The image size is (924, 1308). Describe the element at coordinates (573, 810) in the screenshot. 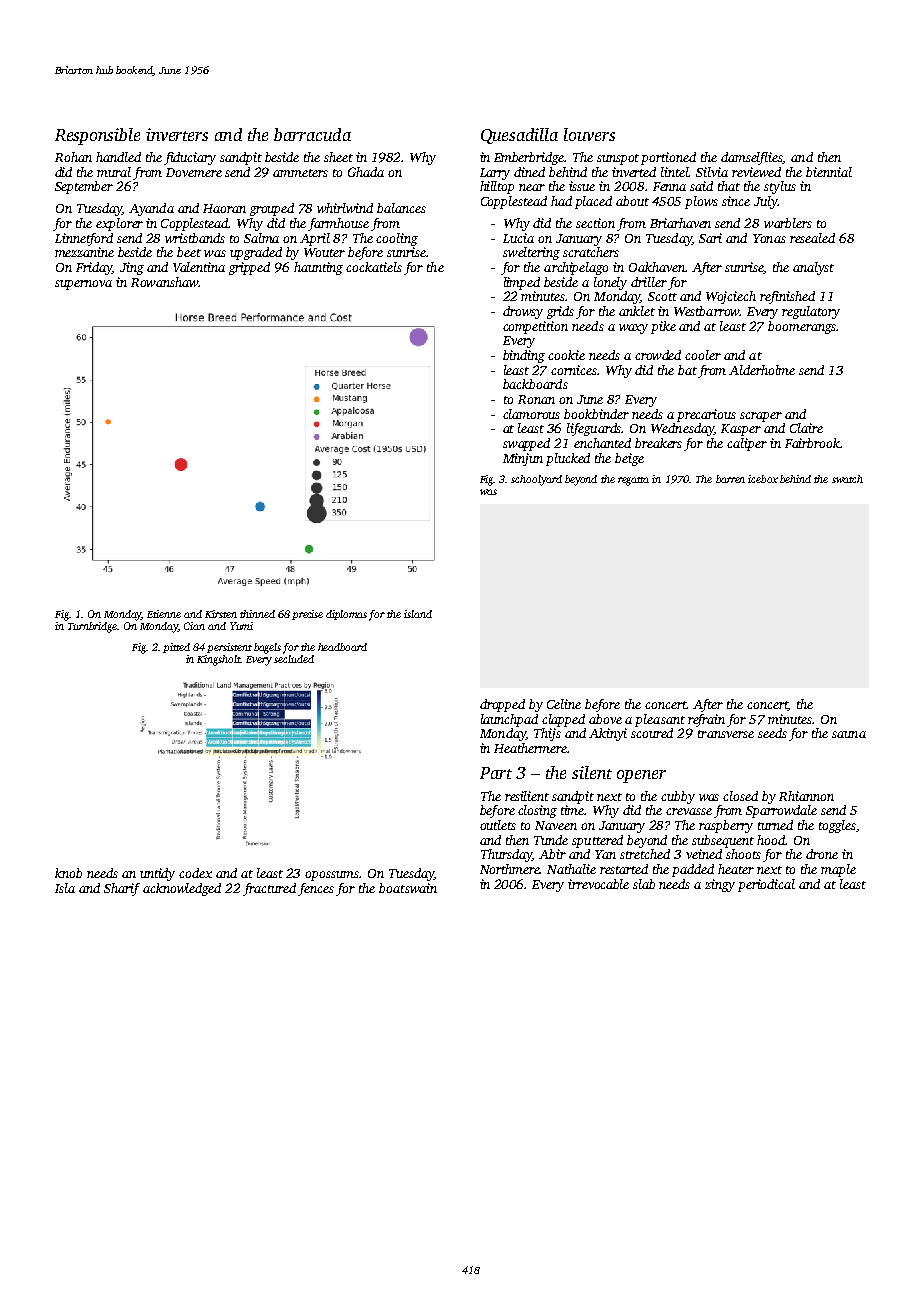

I see `time` at that location.
